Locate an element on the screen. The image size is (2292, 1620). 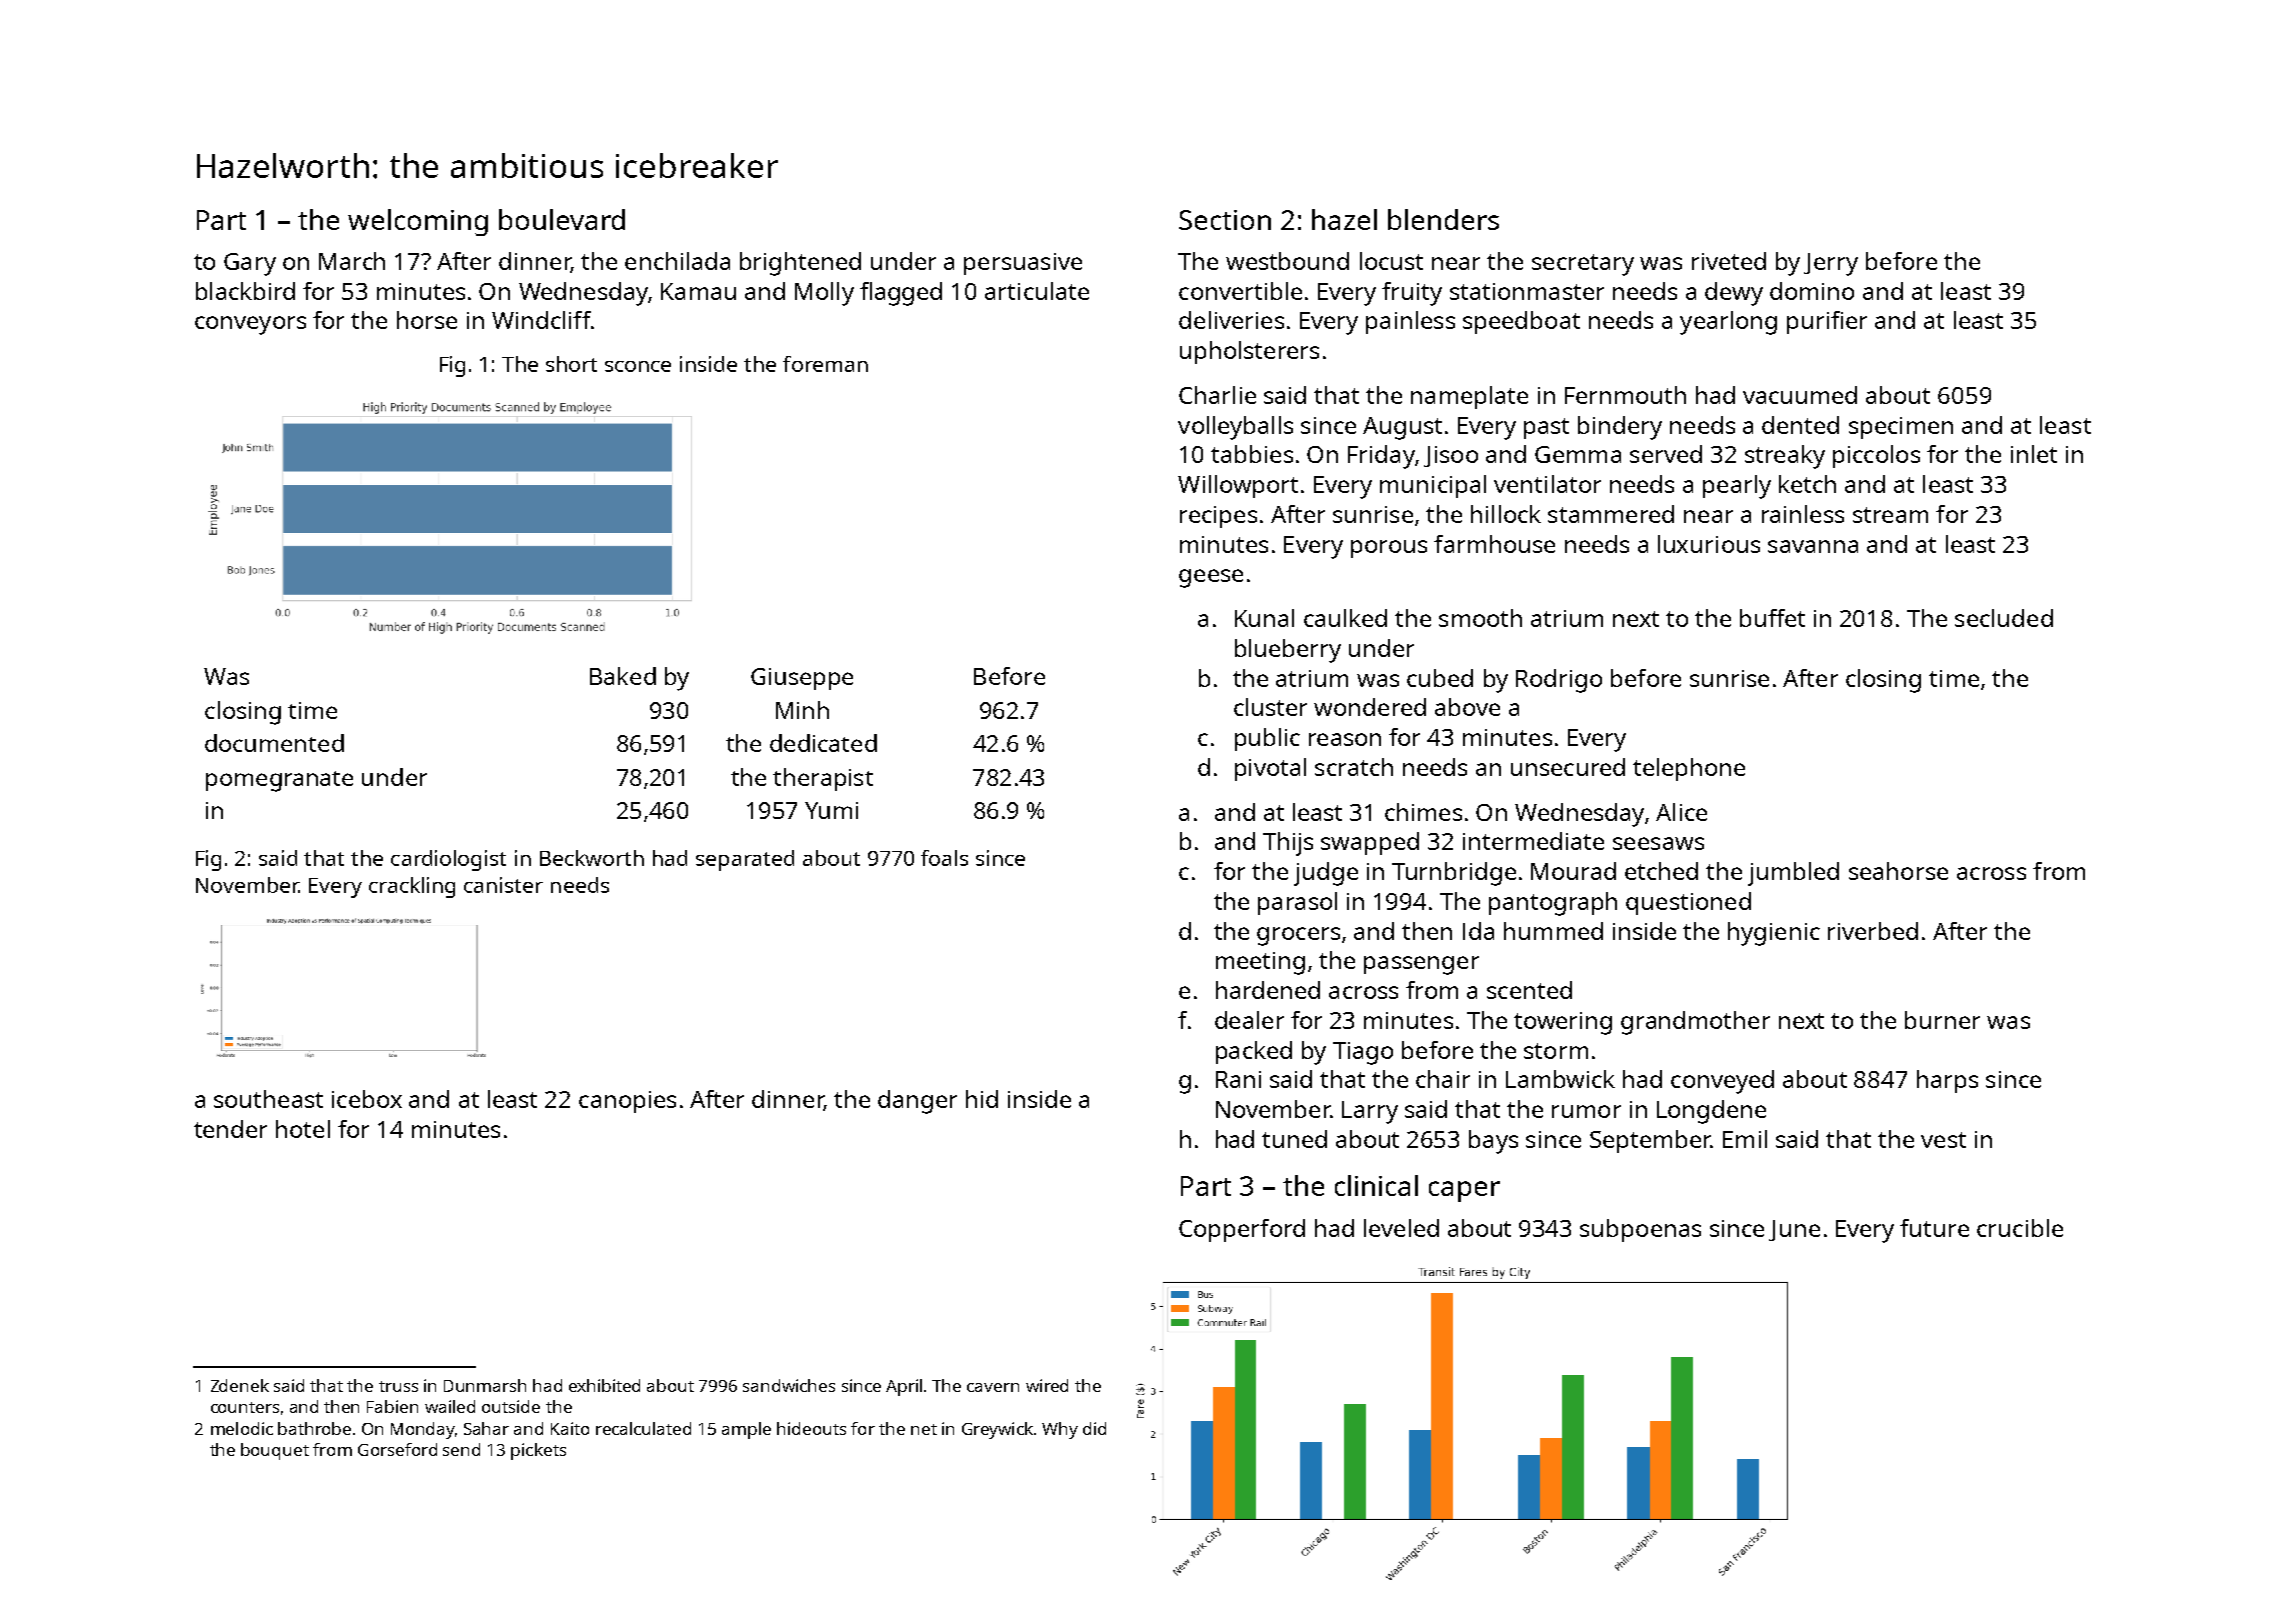
stream is located at coordinates (1890, 515).
